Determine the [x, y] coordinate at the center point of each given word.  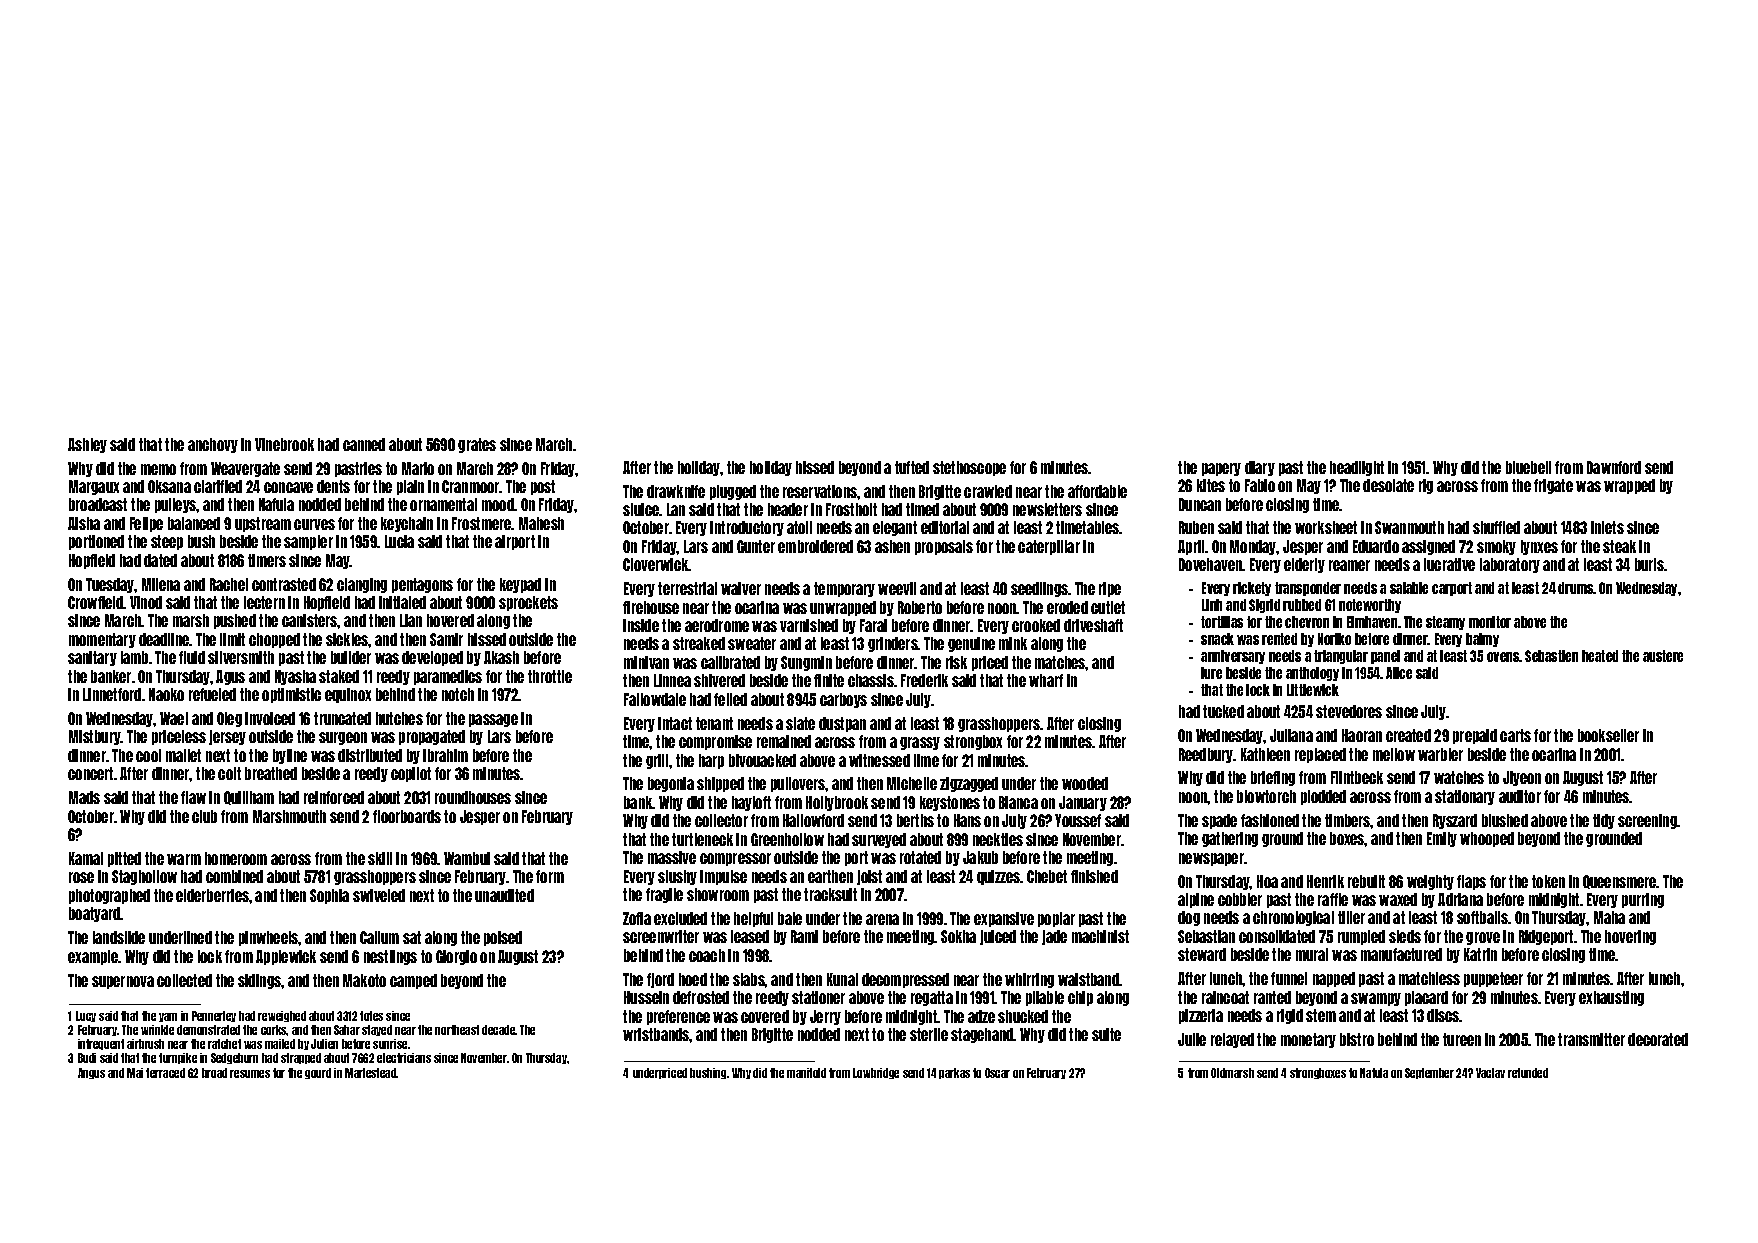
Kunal [842, 979]
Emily [1442, 839]
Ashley [87, 445]
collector [721, 820]
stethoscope [969, 468]
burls [1649, 564]
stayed [377, 1030]
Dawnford [1614, 467]
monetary [1308, 1040]
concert [90, 773]
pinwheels [269, 938]
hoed [693, 979]
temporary [844, 589]
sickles [347, 639]
